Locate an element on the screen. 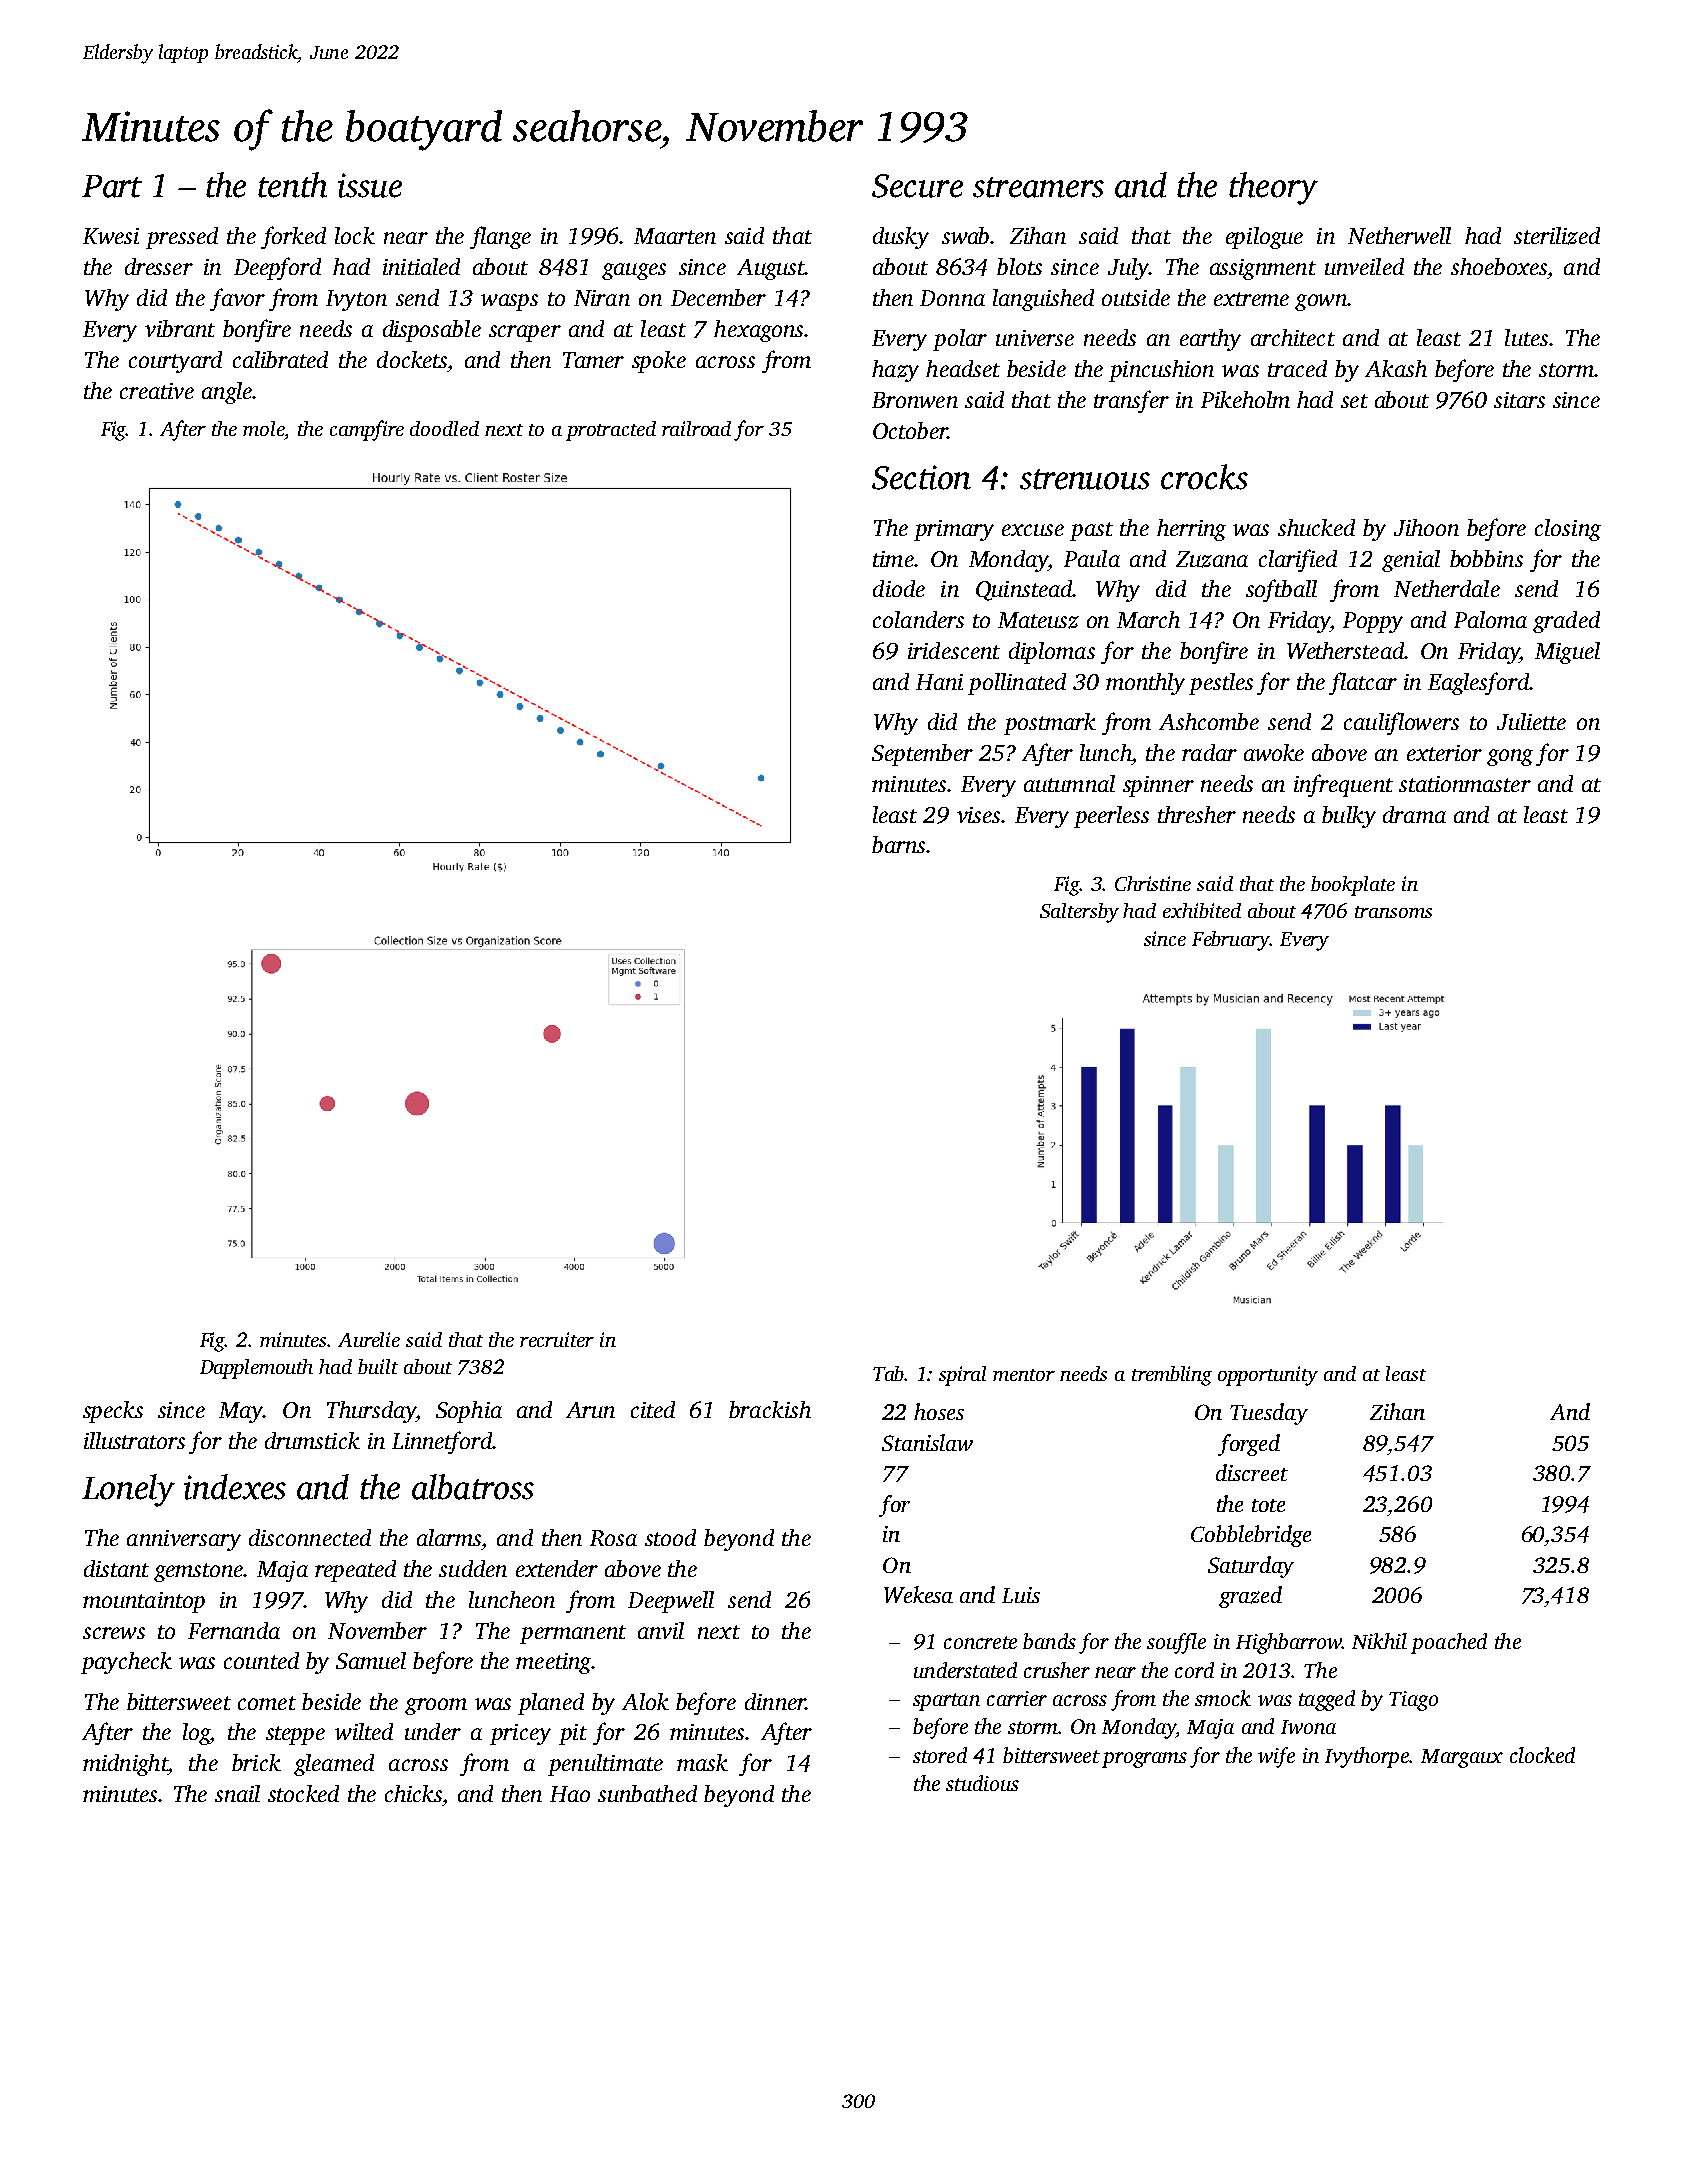 Image resolution: width=1683 pixels, height=2178 pixels. crocks is located at coordinates (1204, 477).
